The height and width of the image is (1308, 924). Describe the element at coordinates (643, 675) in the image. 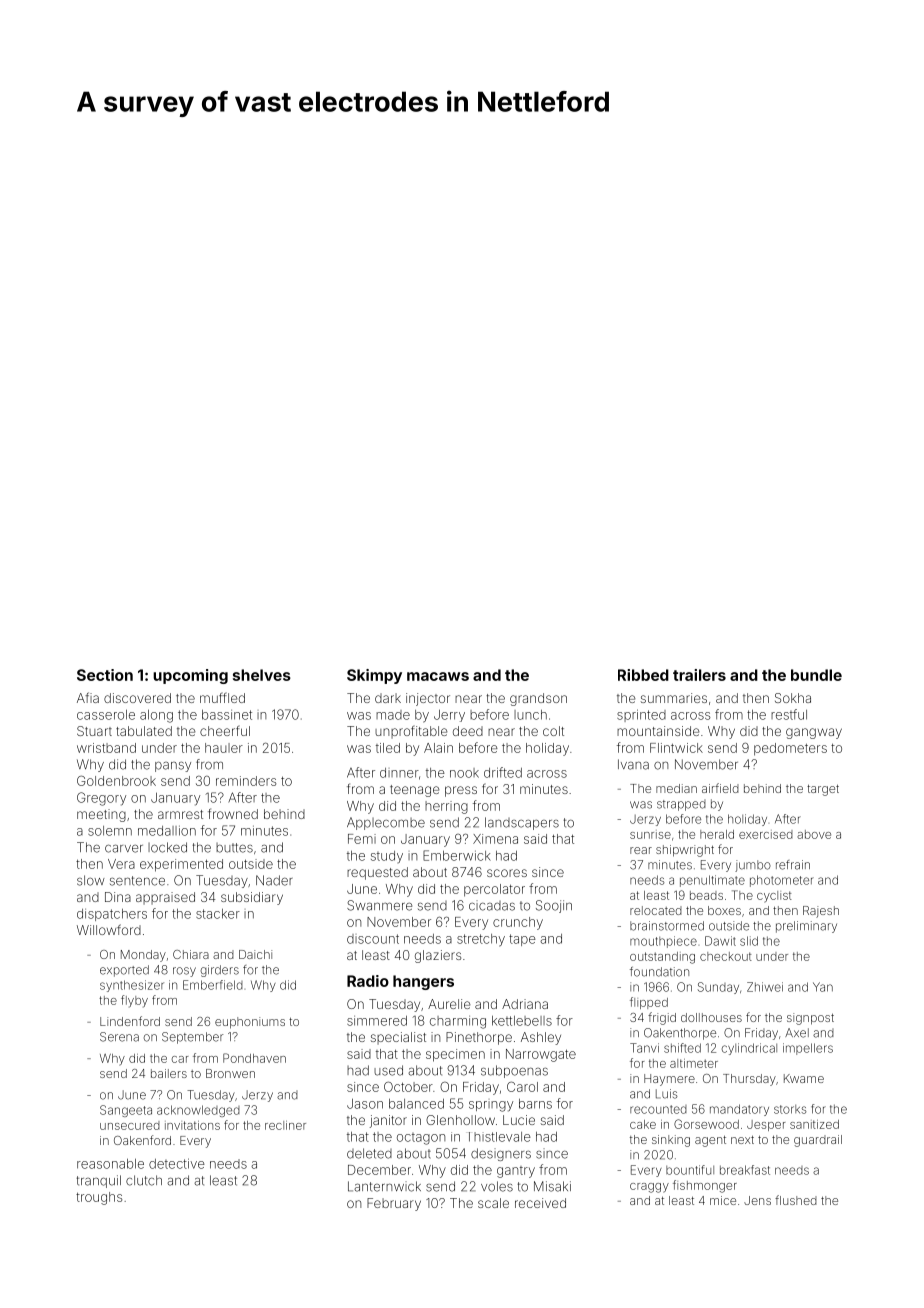

I see `Ribbed` at that location.
